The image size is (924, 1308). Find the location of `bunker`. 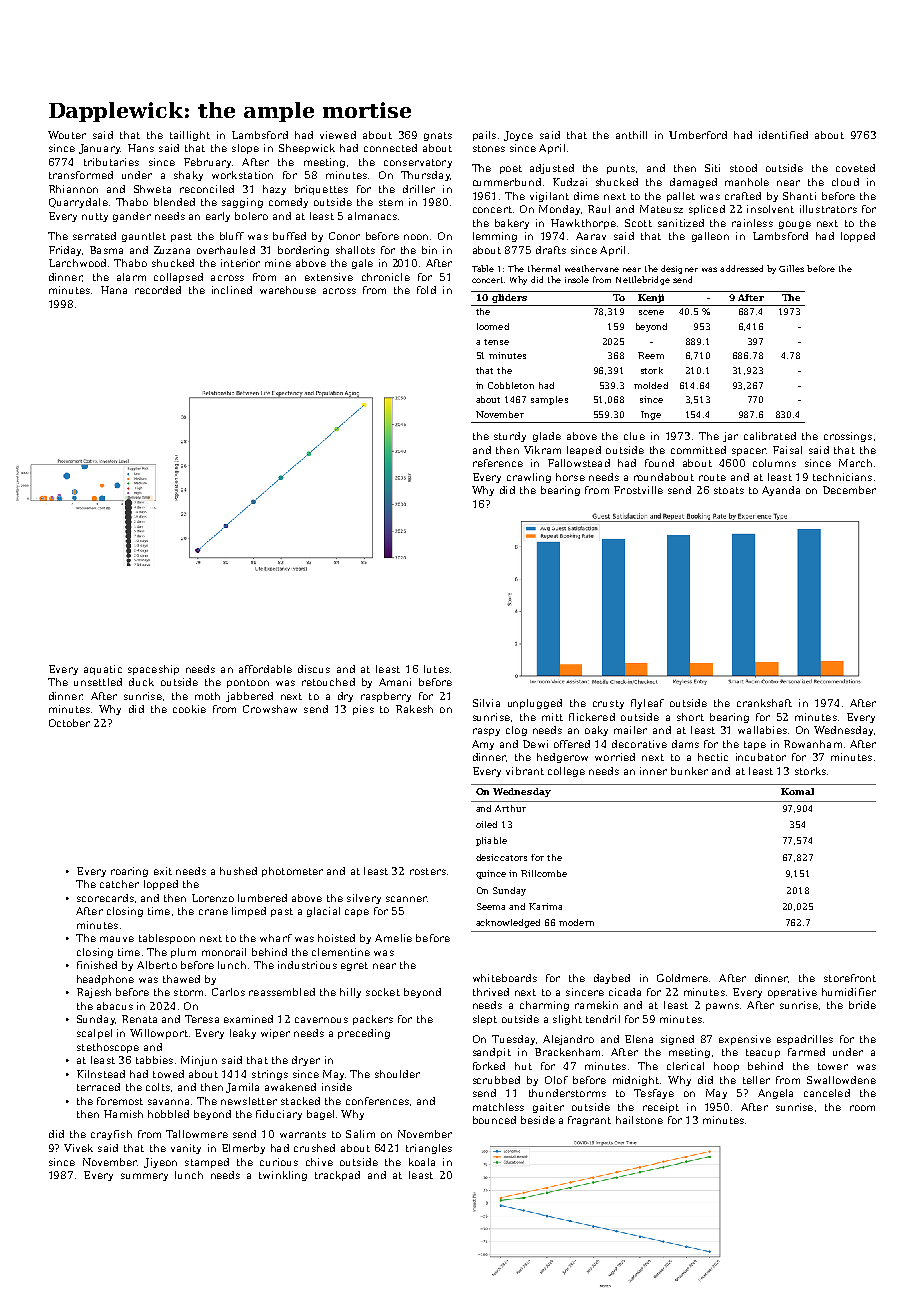

bunker is located at coordinates (689, 771).
